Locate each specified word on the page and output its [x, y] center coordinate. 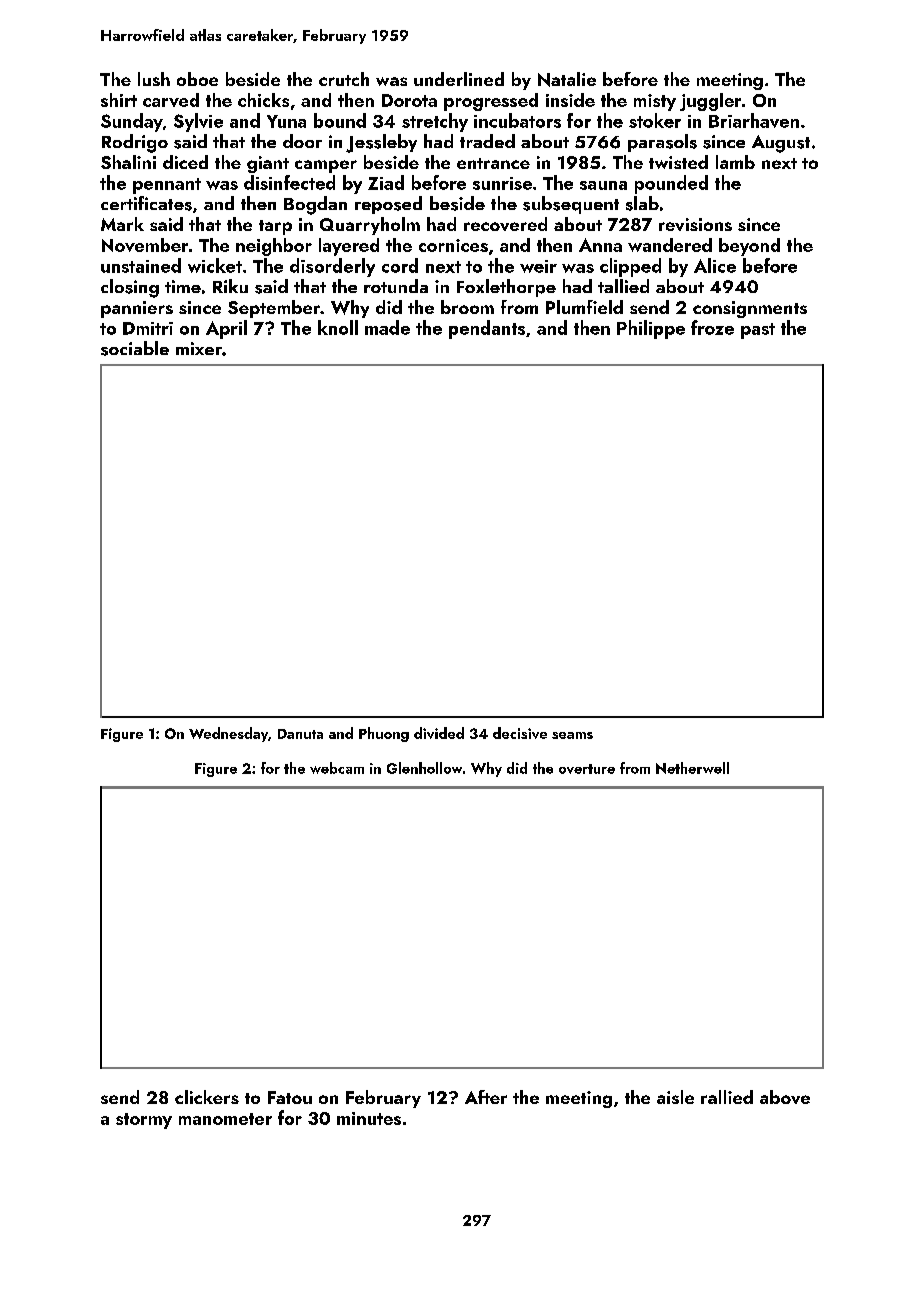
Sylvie [198, 122]
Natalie [567, 79]
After [486, 1097]
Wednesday [228, 734]
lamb [735, 162]
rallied [727, 1097]
